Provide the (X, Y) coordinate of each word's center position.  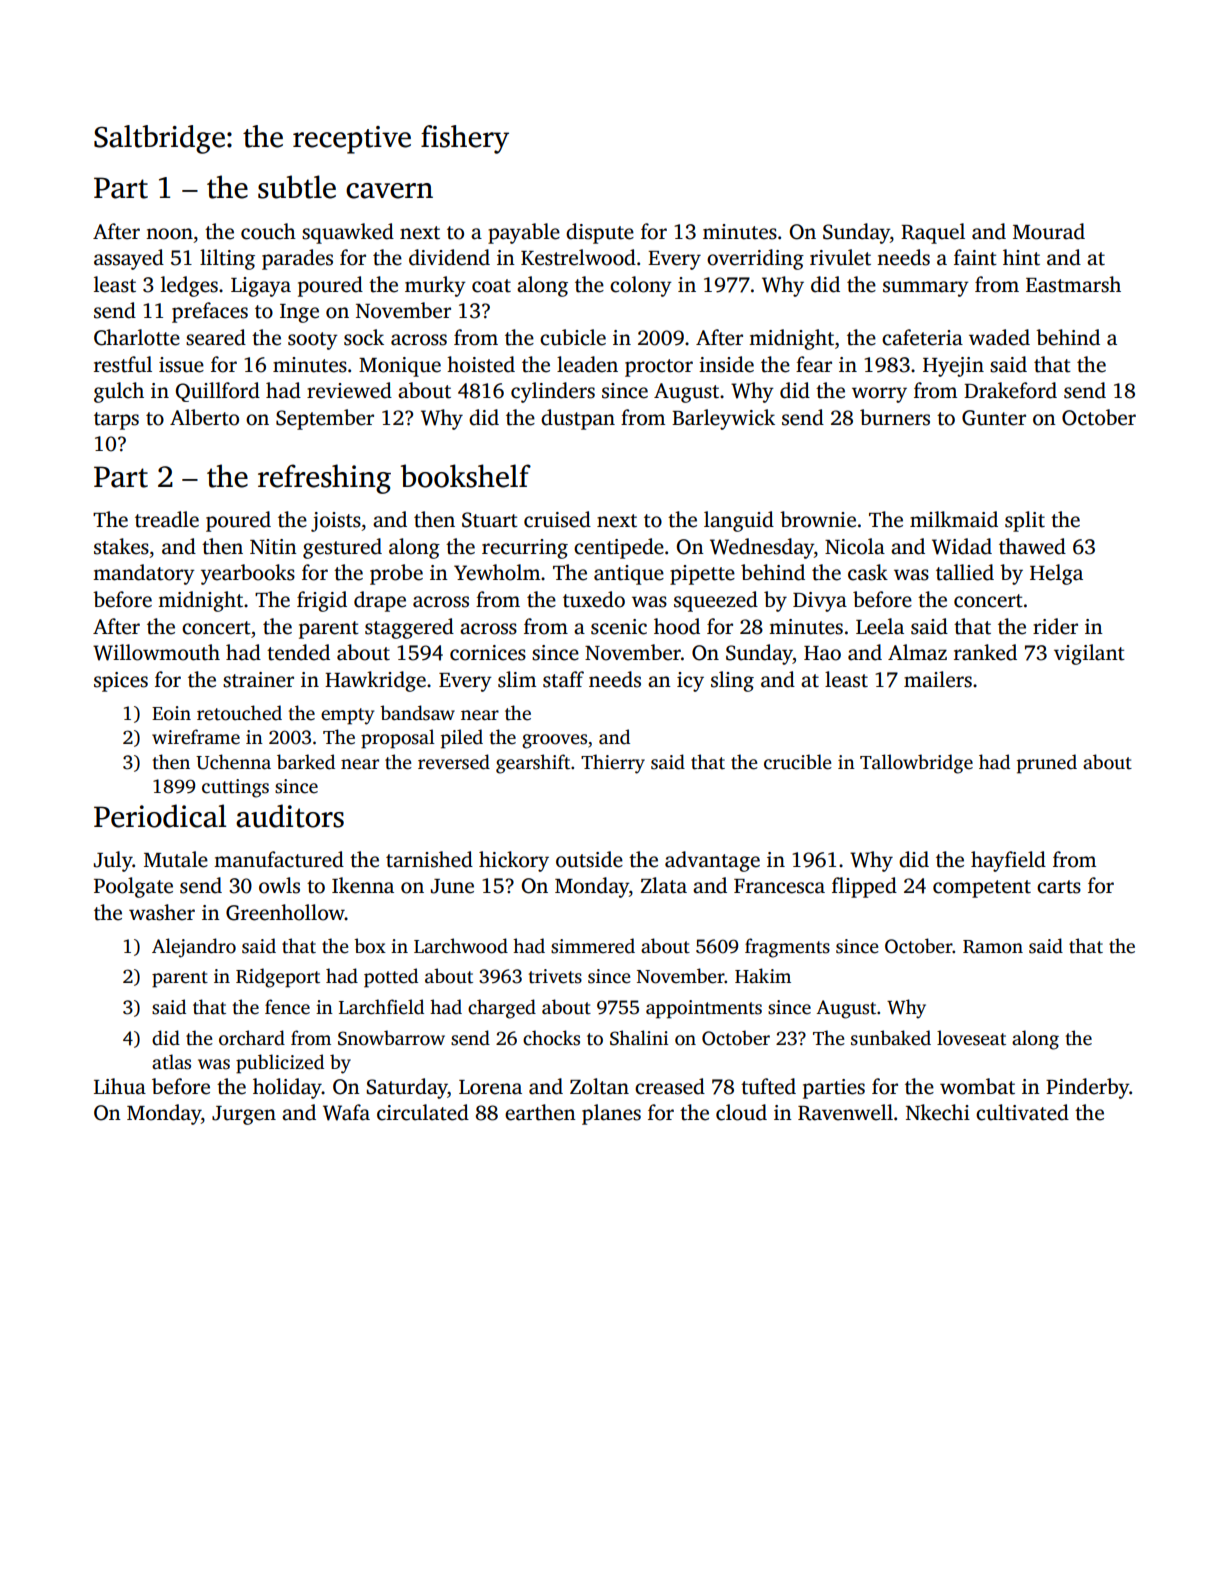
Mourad (1049, 231)
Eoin (171, 713)
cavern (389, 191)
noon (169, 234)
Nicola (855, 546)
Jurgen (244, 1115)
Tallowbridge (916, 764)
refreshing (324, 479)
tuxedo (594, 599)
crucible (798, 762)
